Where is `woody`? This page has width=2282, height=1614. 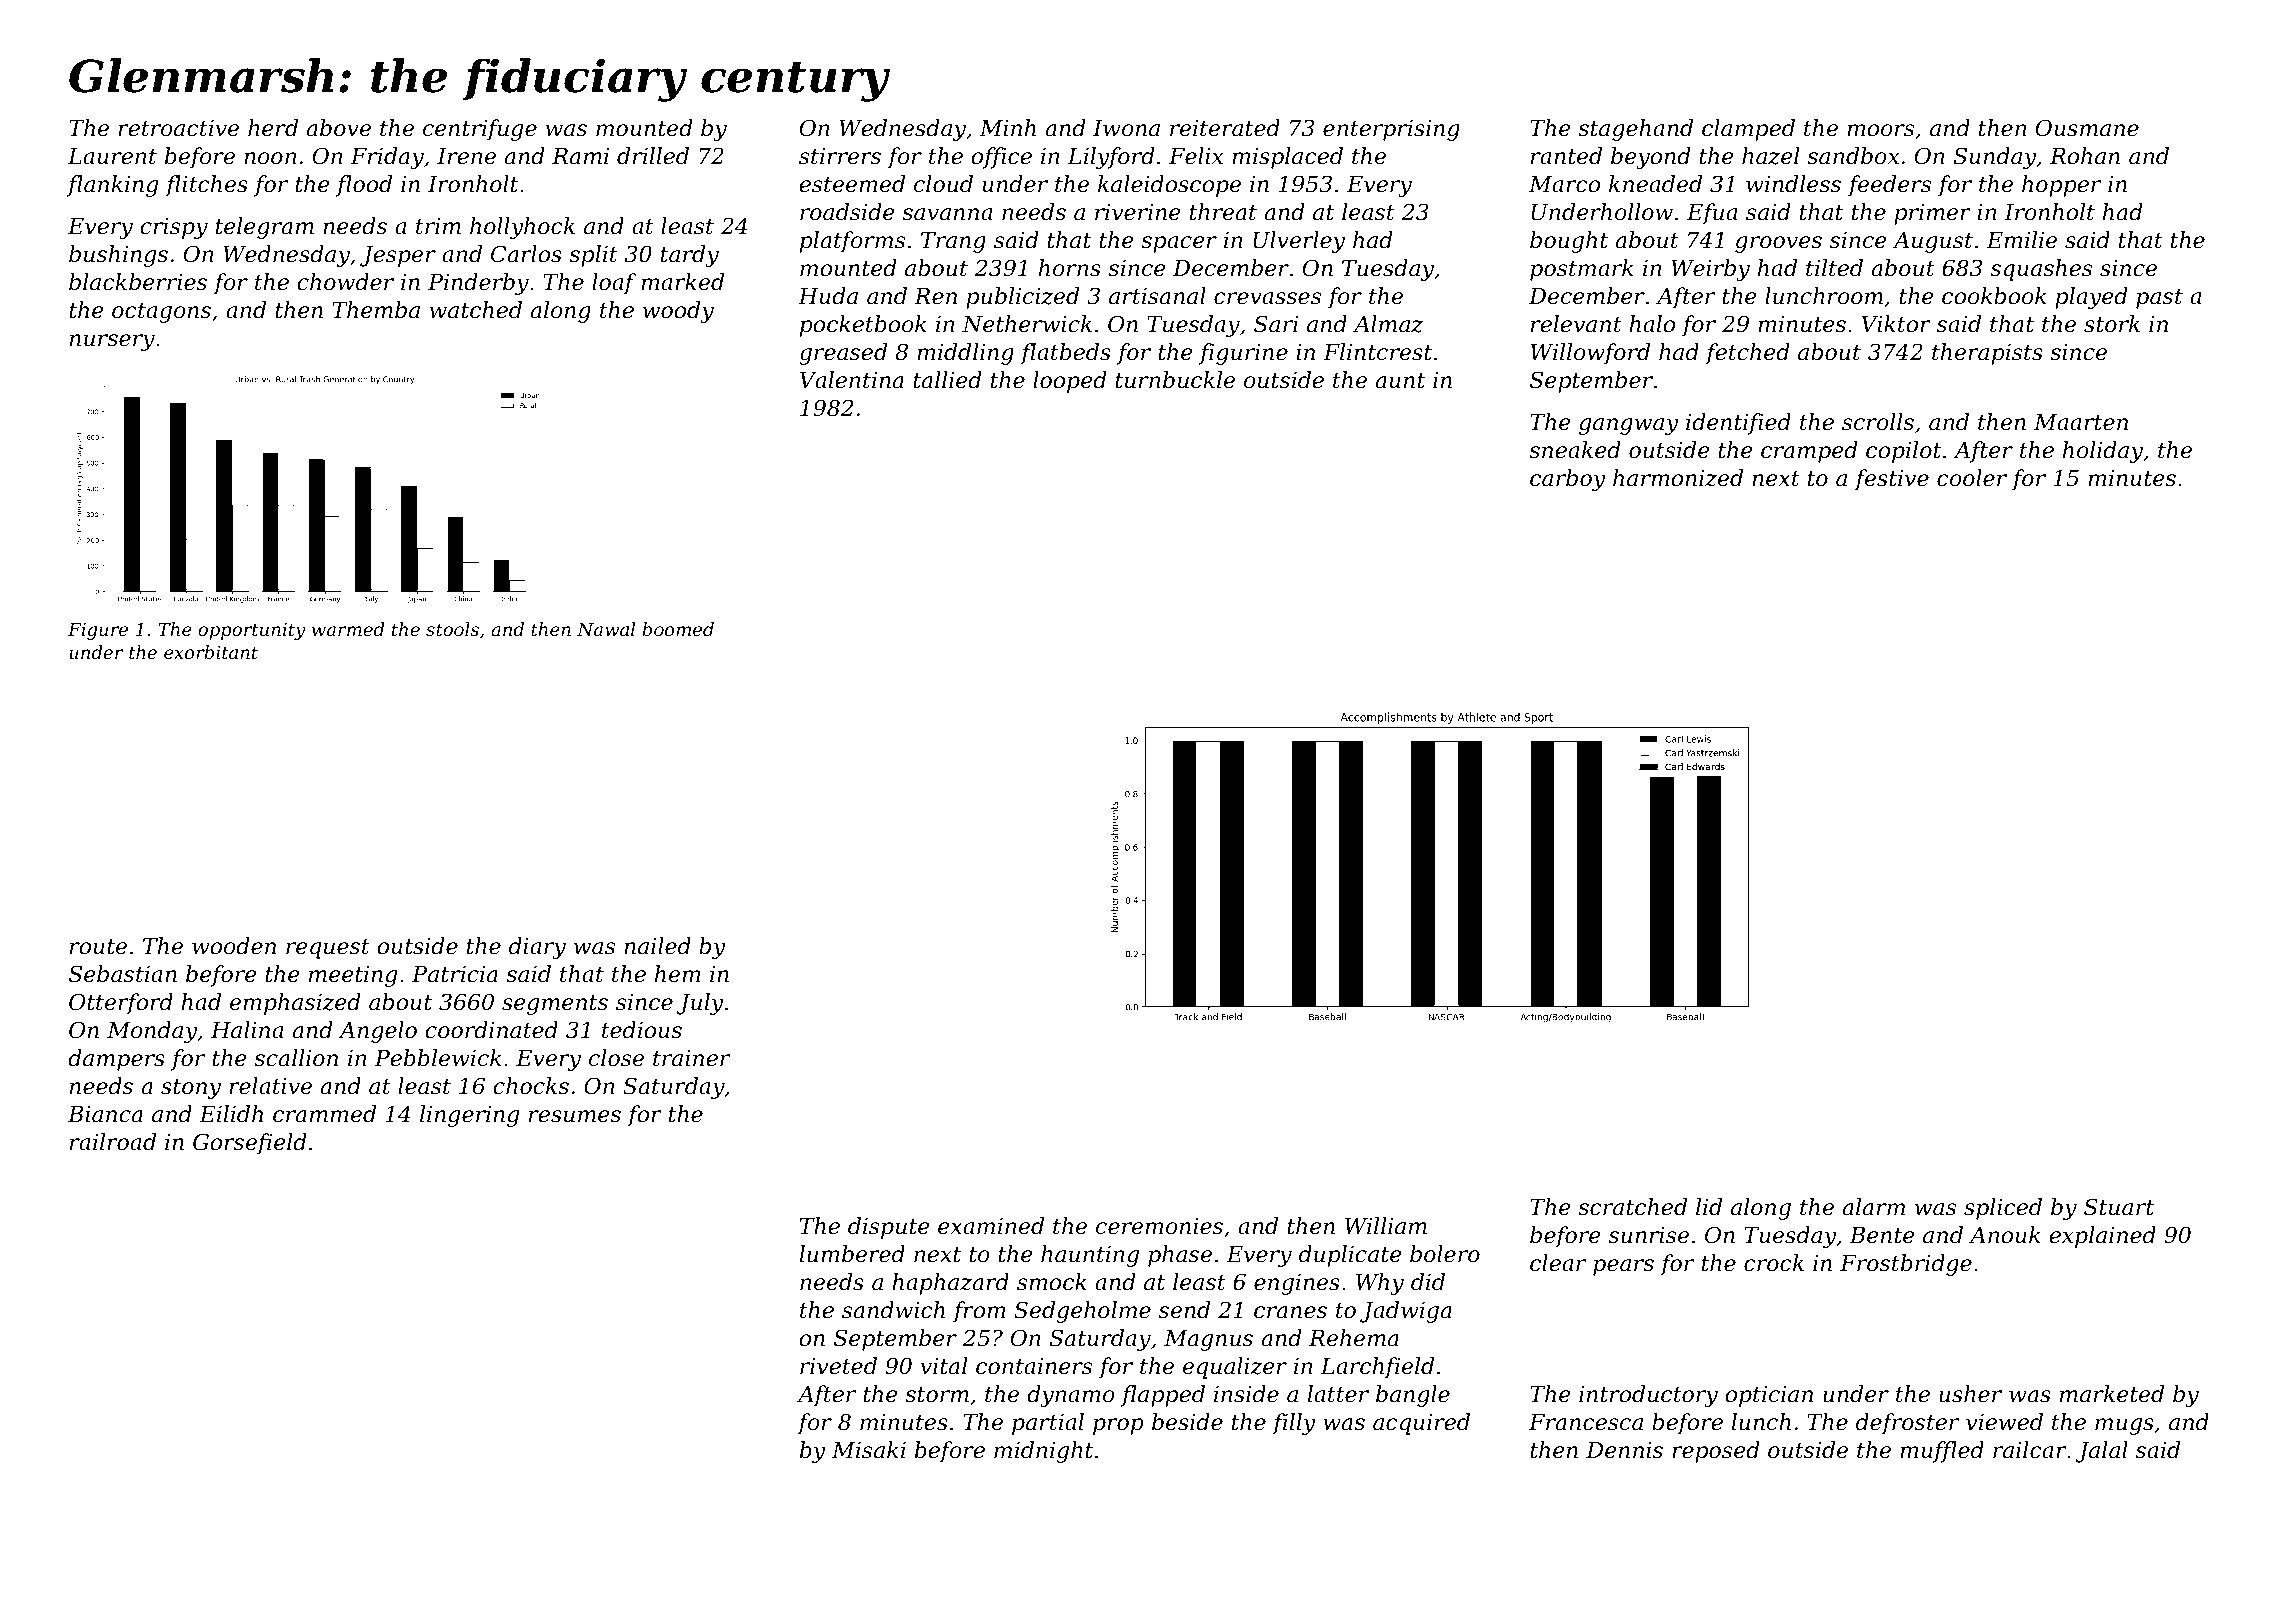 woody is located at coordinates (678, 312).
